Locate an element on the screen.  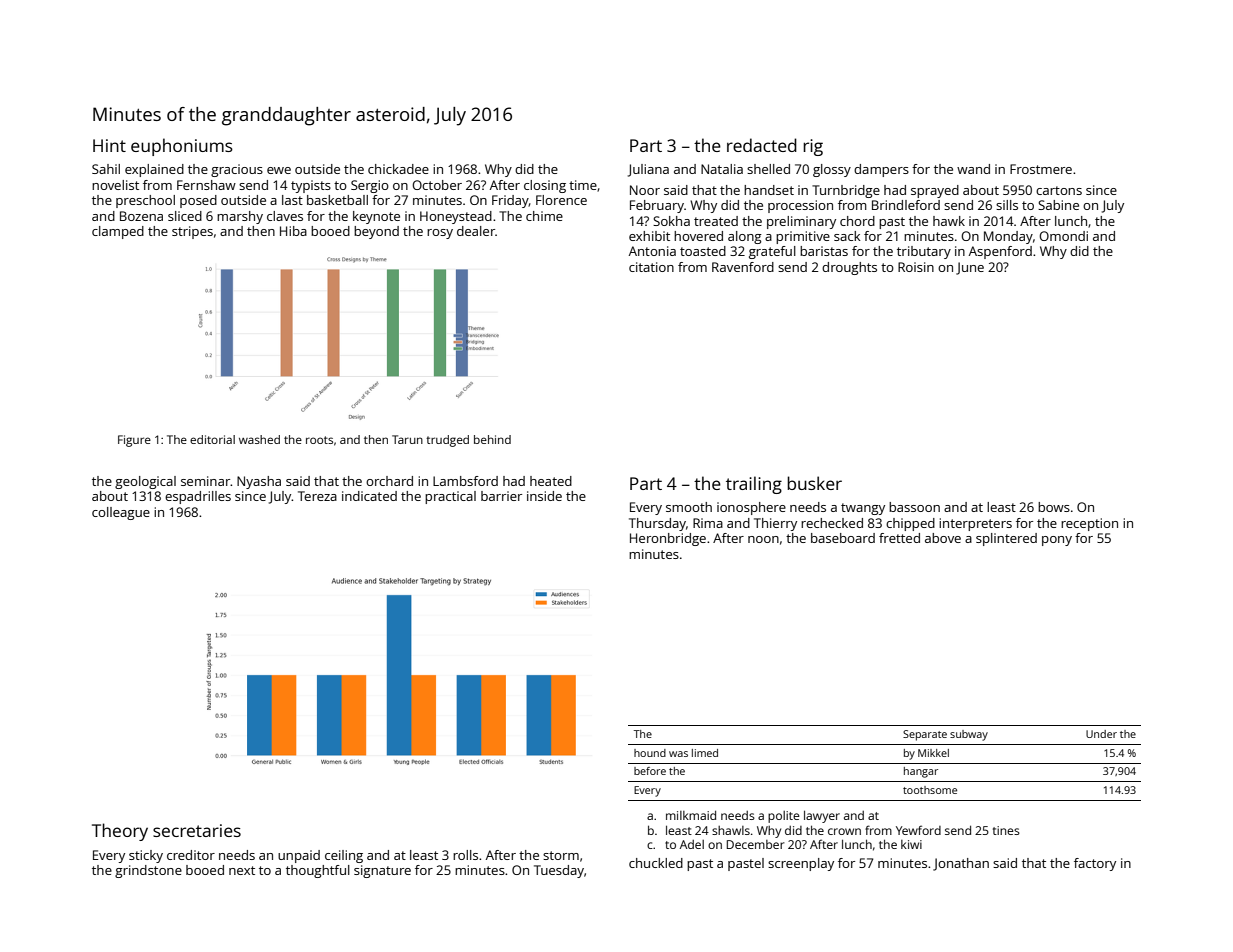
dampers is located at coordinates (881, 170).
